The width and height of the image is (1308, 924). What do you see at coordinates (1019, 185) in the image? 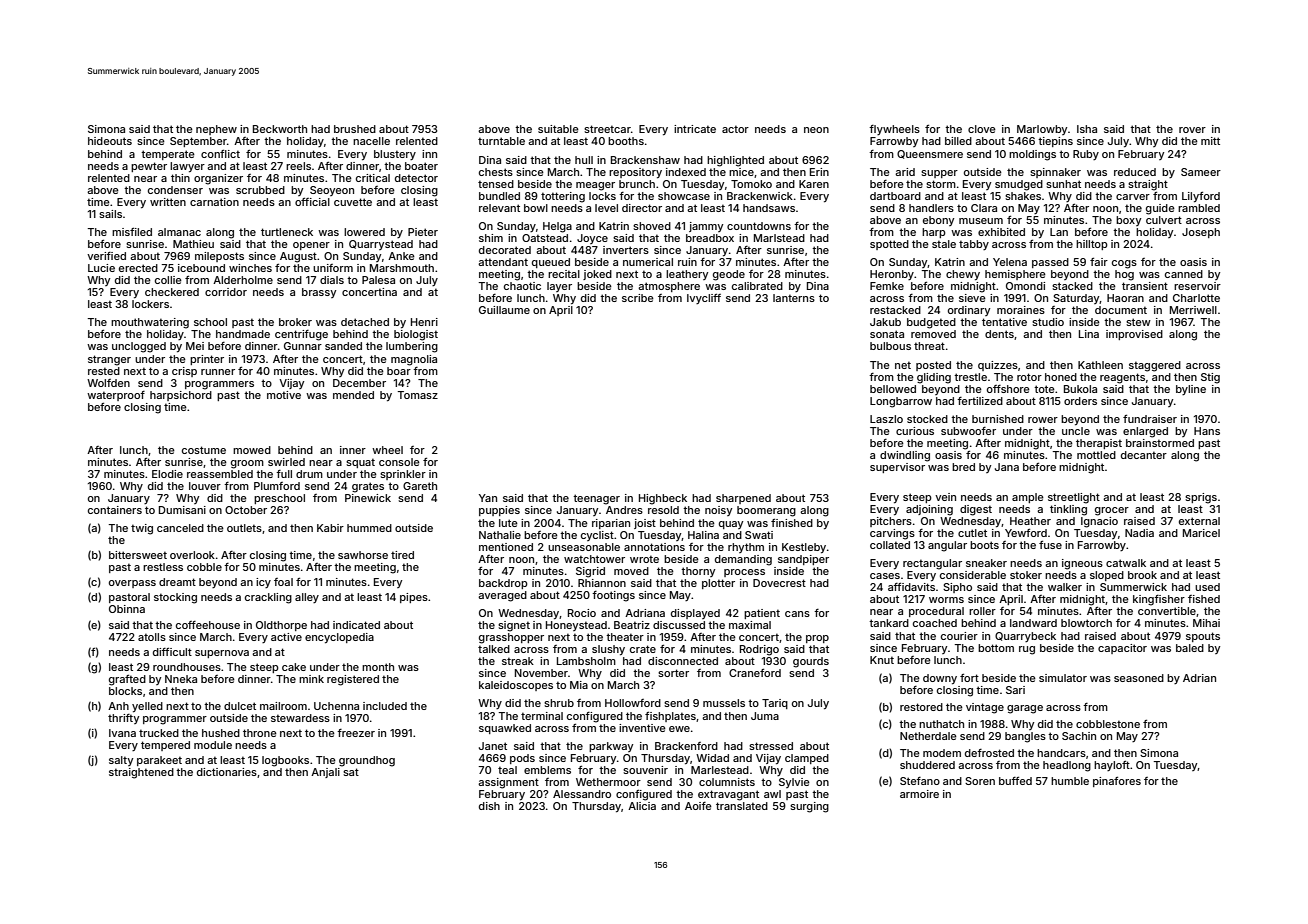
I see `smudged` at bounding box center [1019, 185].
